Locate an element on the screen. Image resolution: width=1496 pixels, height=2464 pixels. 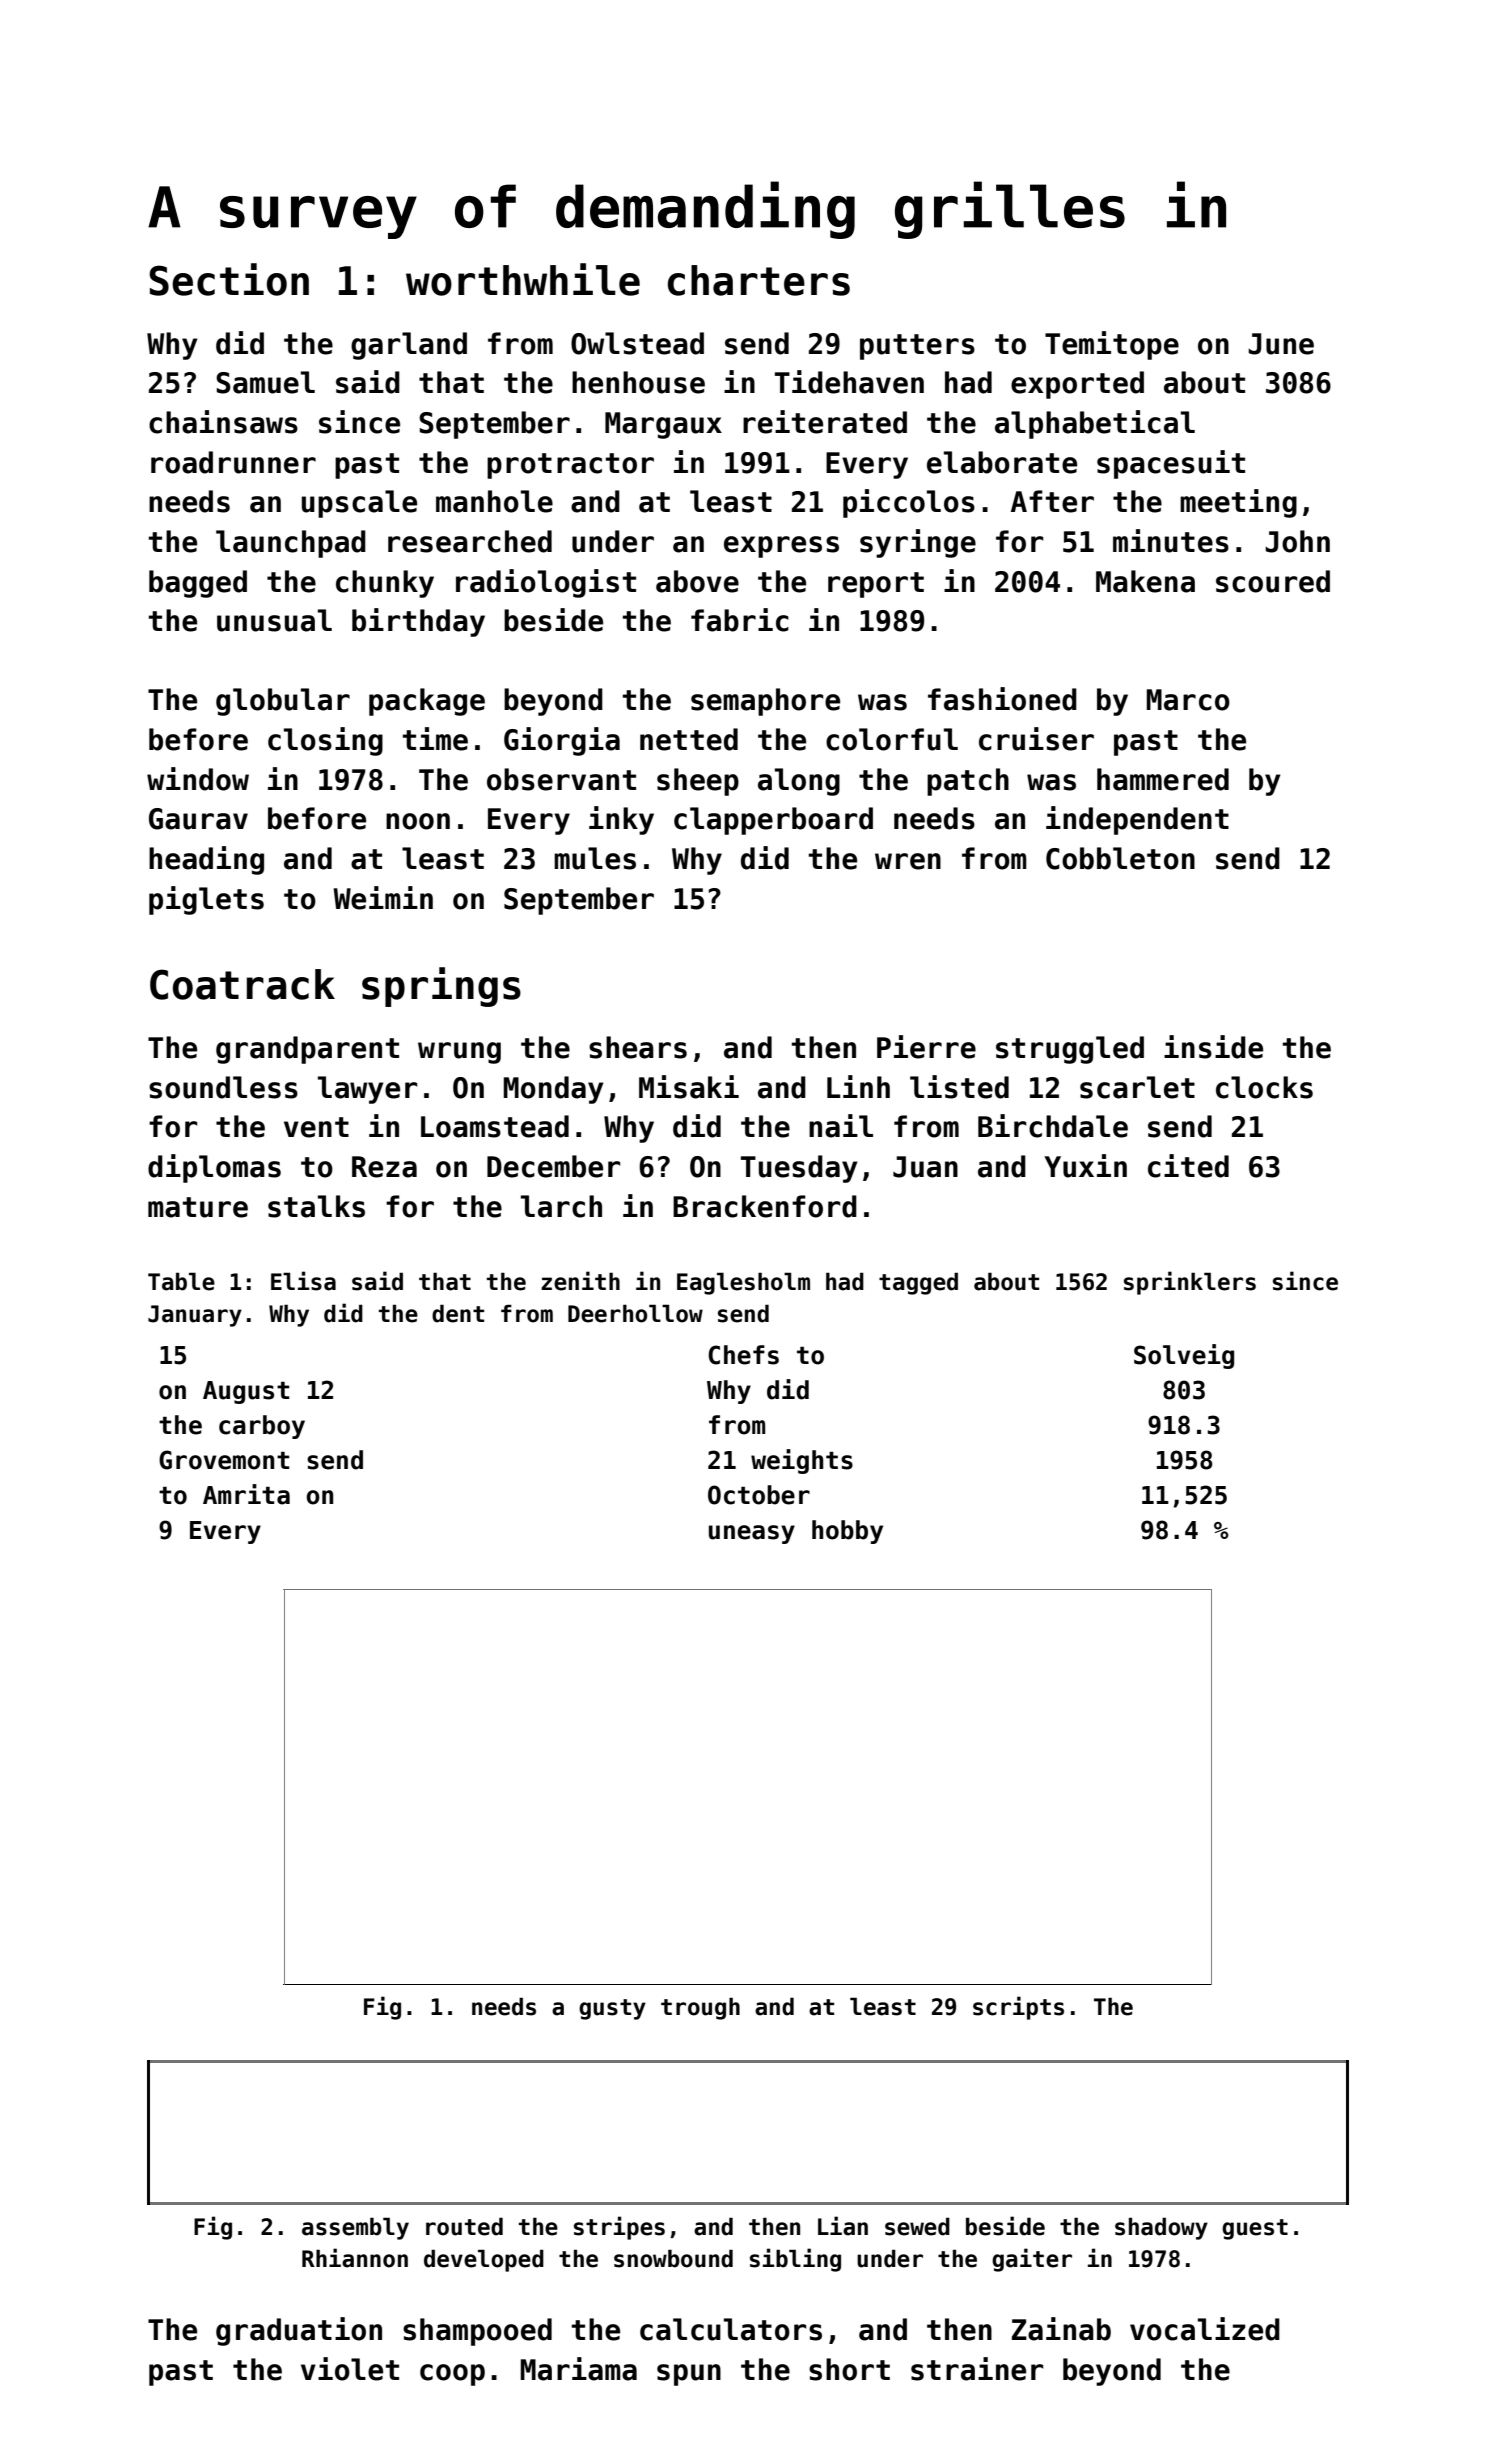
diplomas is located at coordinates (214, 1168).
